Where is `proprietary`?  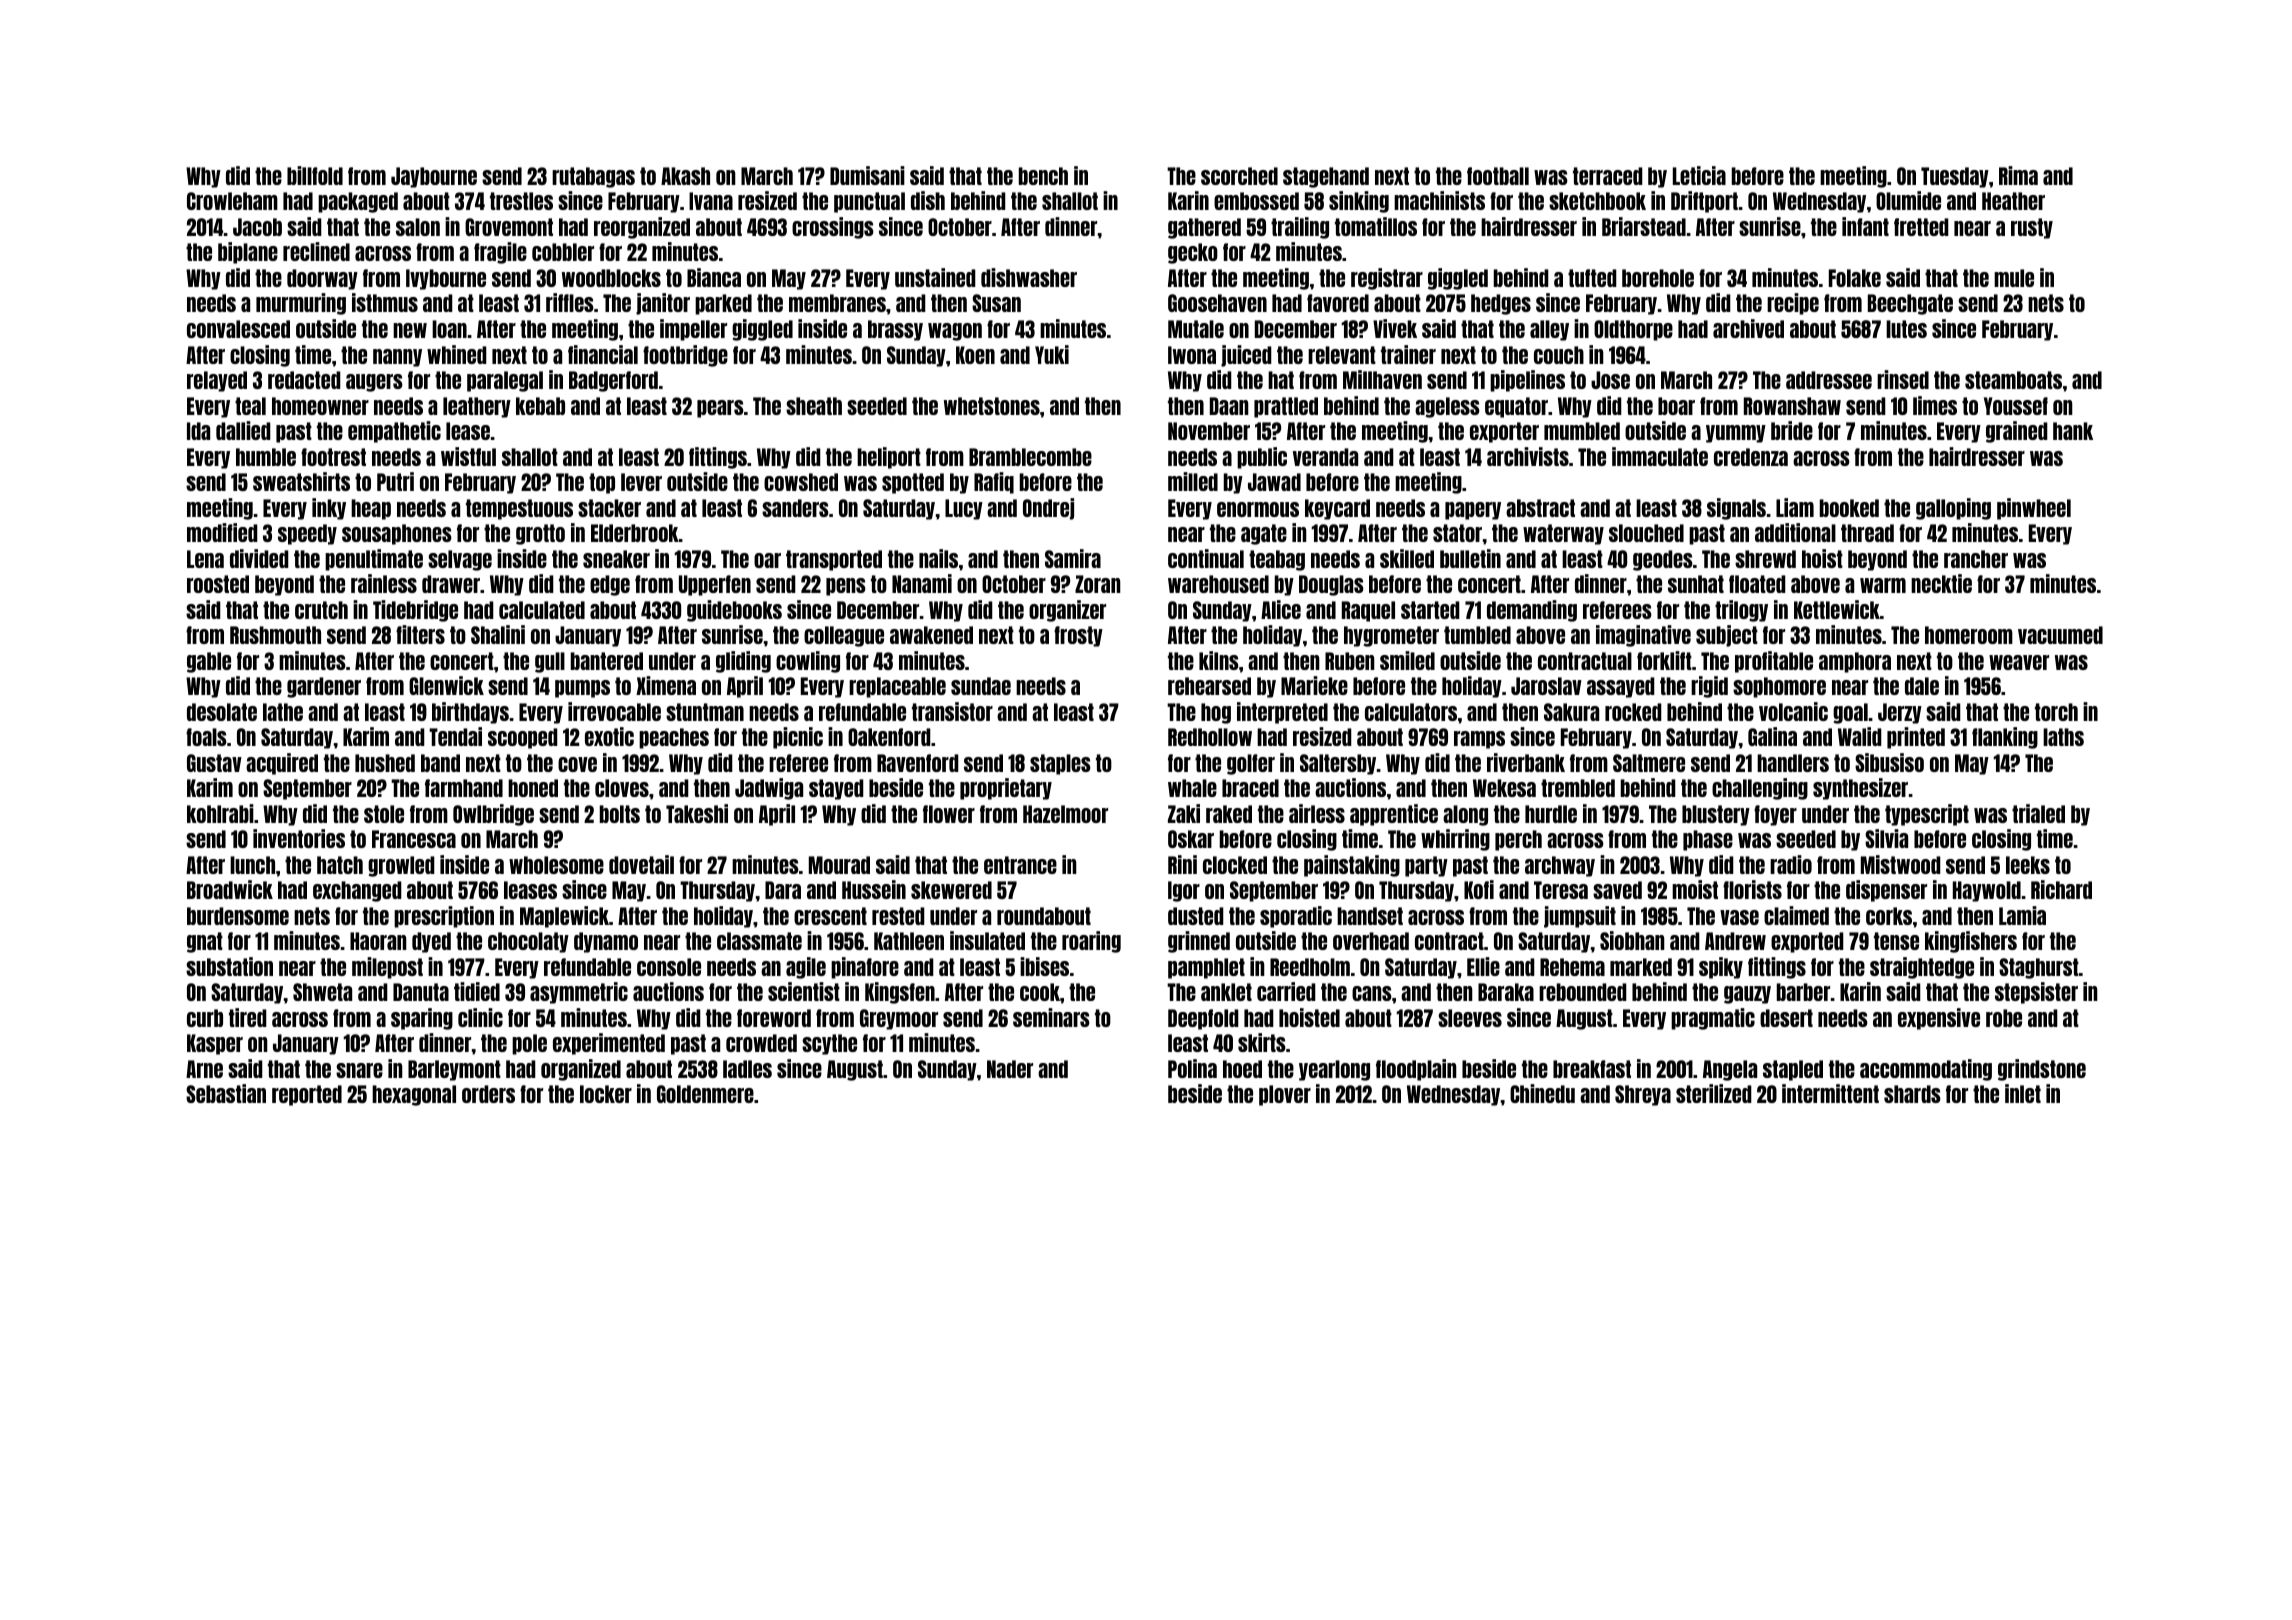 proprietary is located at coordinates (1006, 789).
